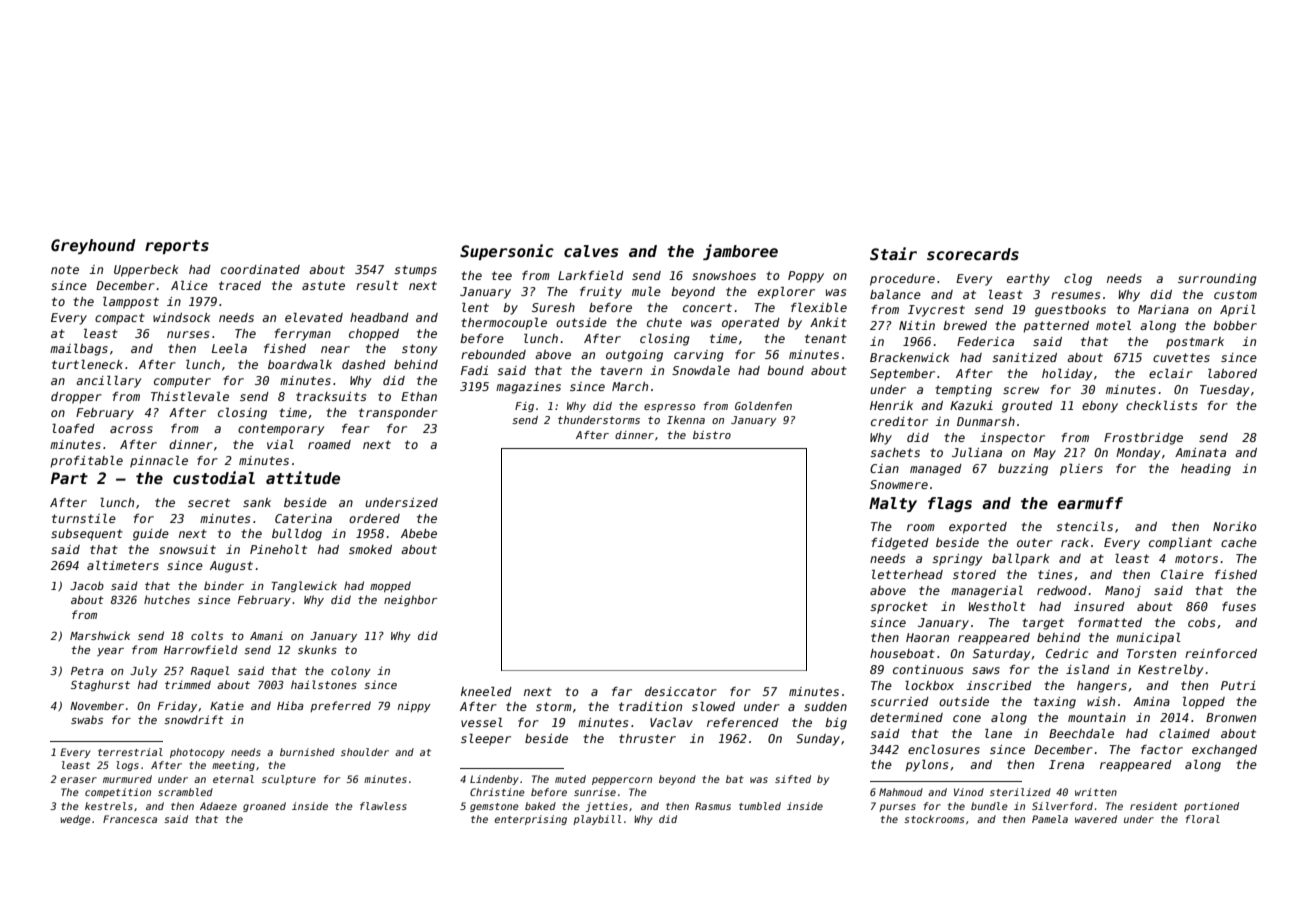 Image resolution: width=1308 pixels, height=924 pixels. I want to click on cuvettes, so click(1181, 357).
